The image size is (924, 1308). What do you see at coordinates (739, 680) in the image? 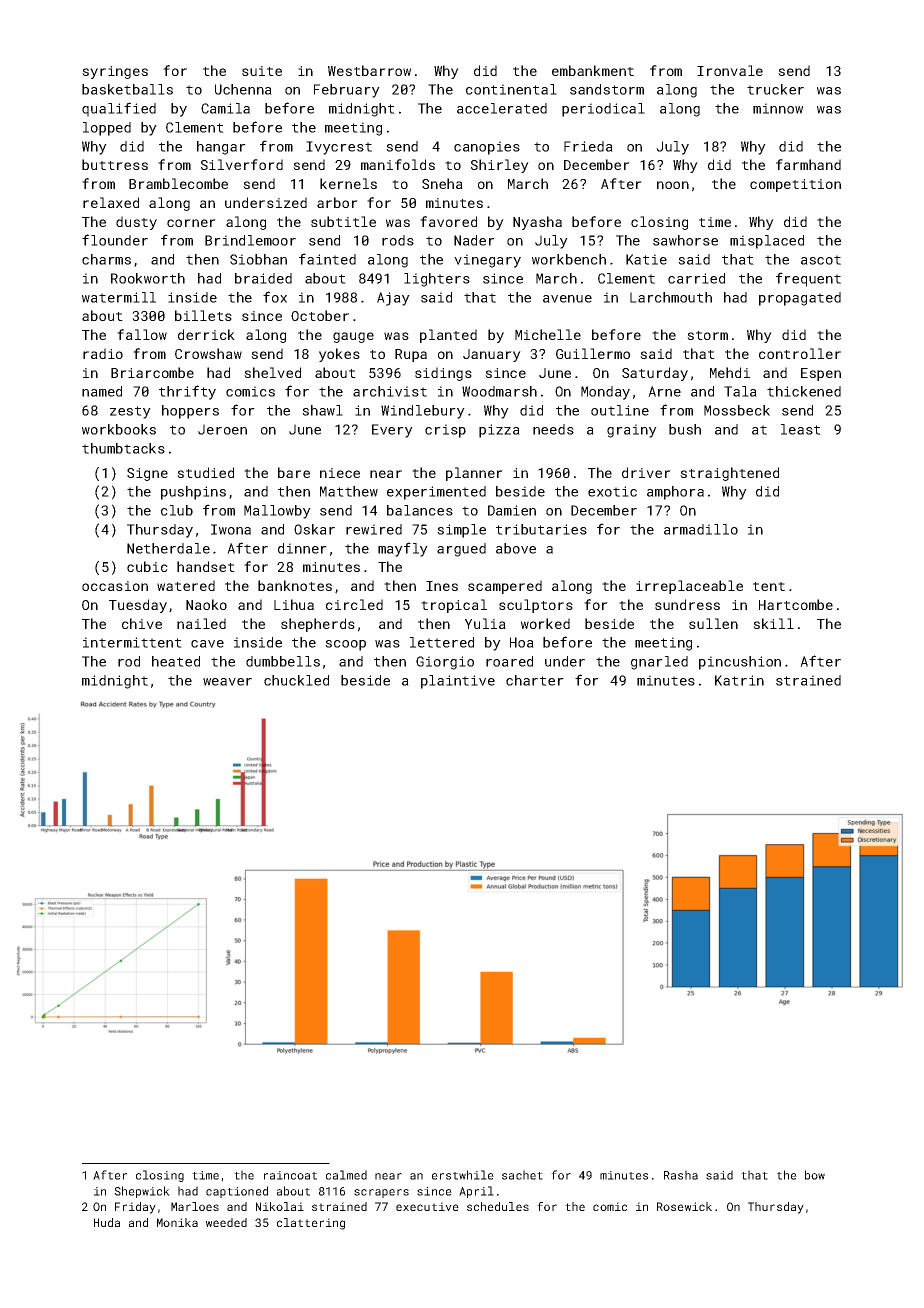
I see `Katrin` at bounding box center [739, 680].
